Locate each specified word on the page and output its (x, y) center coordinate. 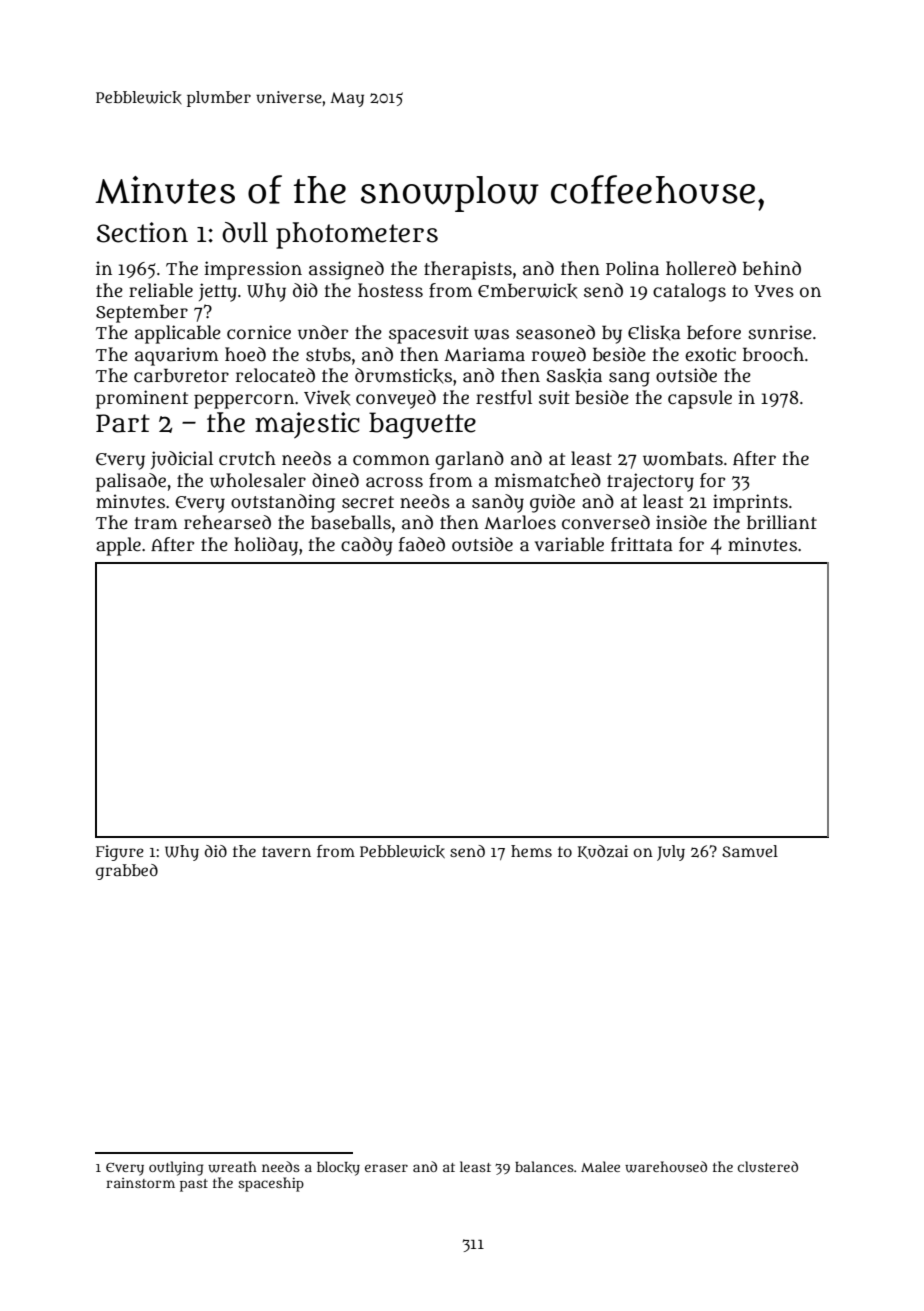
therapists (468, 270)
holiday (266, 546)
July (671, 853)
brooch (773, 354)
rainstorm (140, 1183)
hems (531, 851)
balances (544, 1166)
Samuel (750, 851)
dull (245, 232)
